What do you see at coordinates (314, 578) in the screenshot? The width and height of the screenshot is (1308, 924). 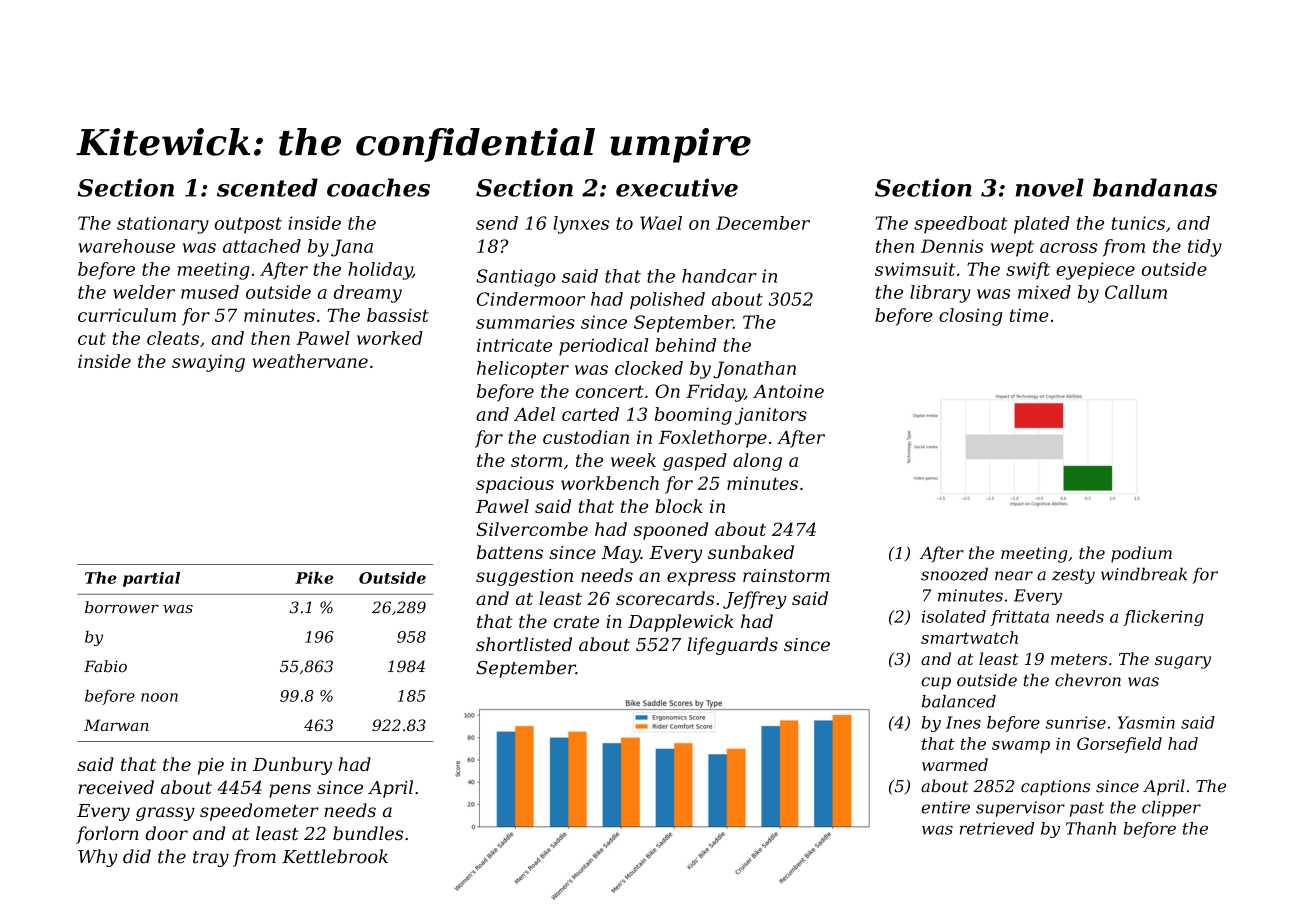 I see `Pike` at bounding box center [314, 578].
